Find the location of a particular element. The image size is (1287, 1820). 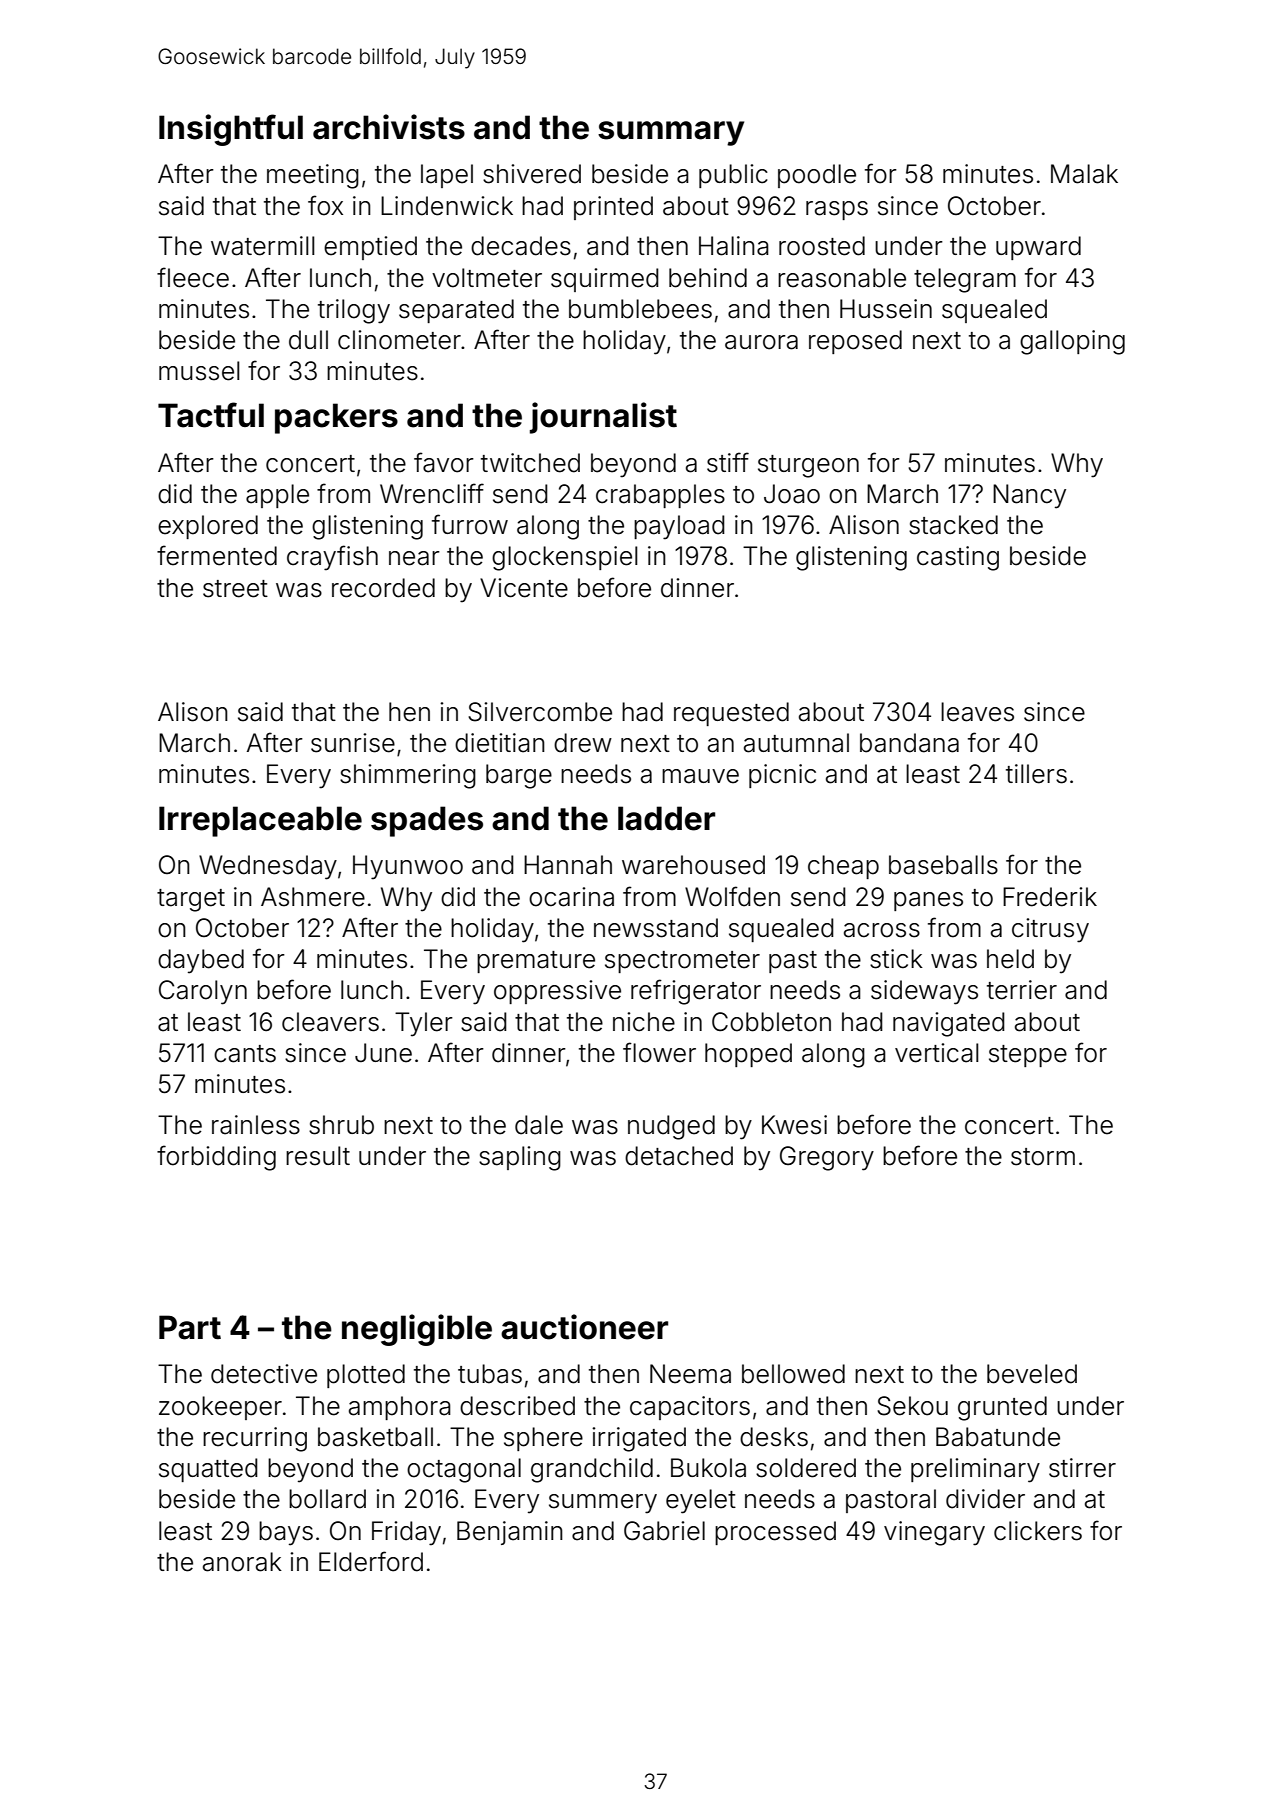

anorak is located at coordinates (242, 1562).
